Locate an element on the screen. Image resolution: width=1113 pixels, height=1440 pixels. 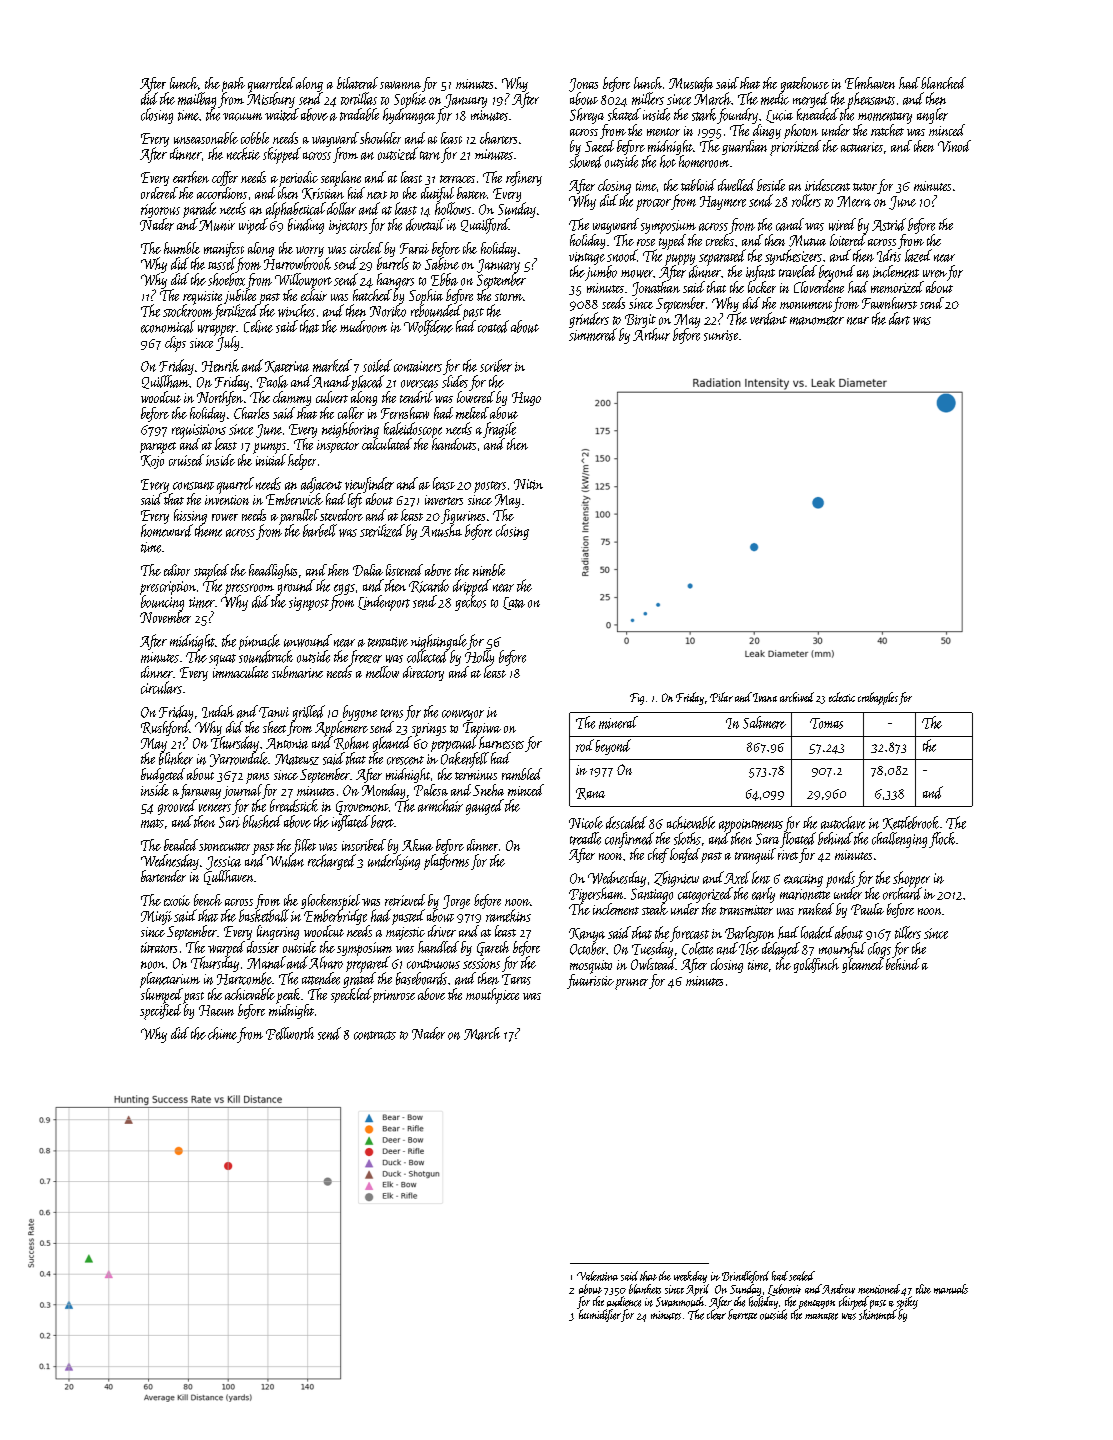
Mutua is located at coordinates (807, 241).
